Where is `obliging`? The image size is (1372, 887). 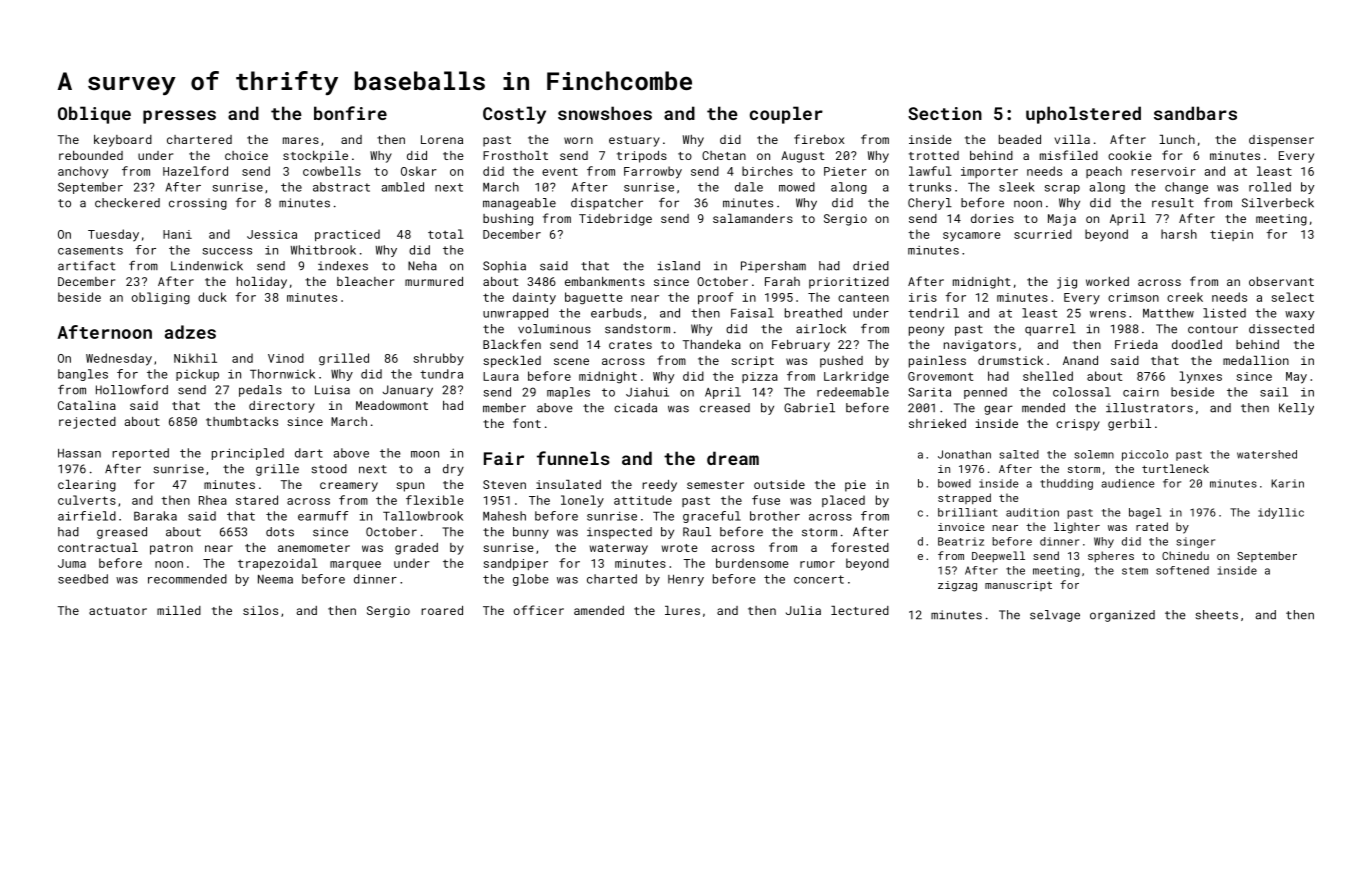 obliging is located at coordinates (161, 298).
